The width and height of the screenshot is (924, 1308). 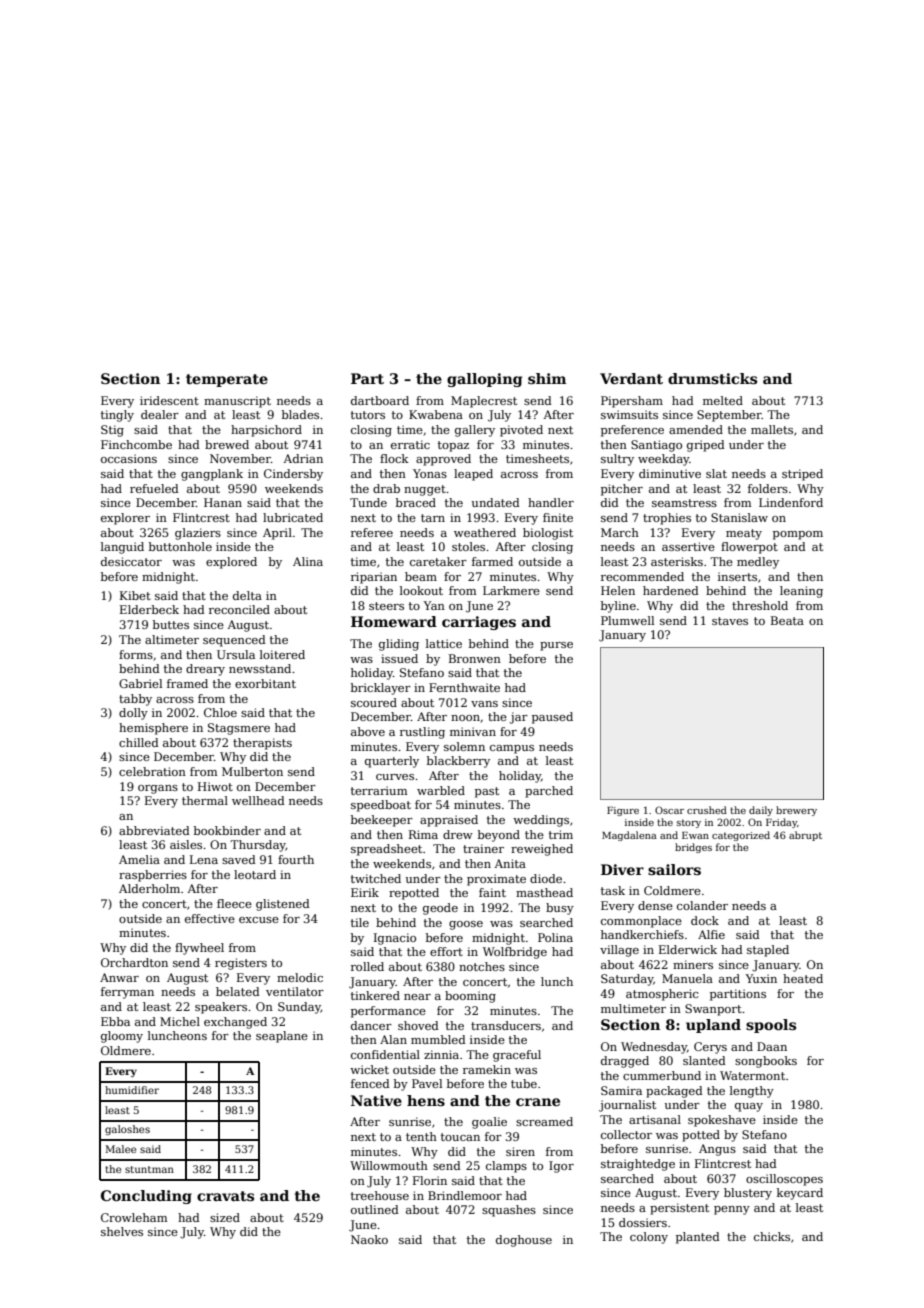 What do you see at coordinates (772, 429) in the screenshot?
I see `mallets` at bounding box center [772, 429].
